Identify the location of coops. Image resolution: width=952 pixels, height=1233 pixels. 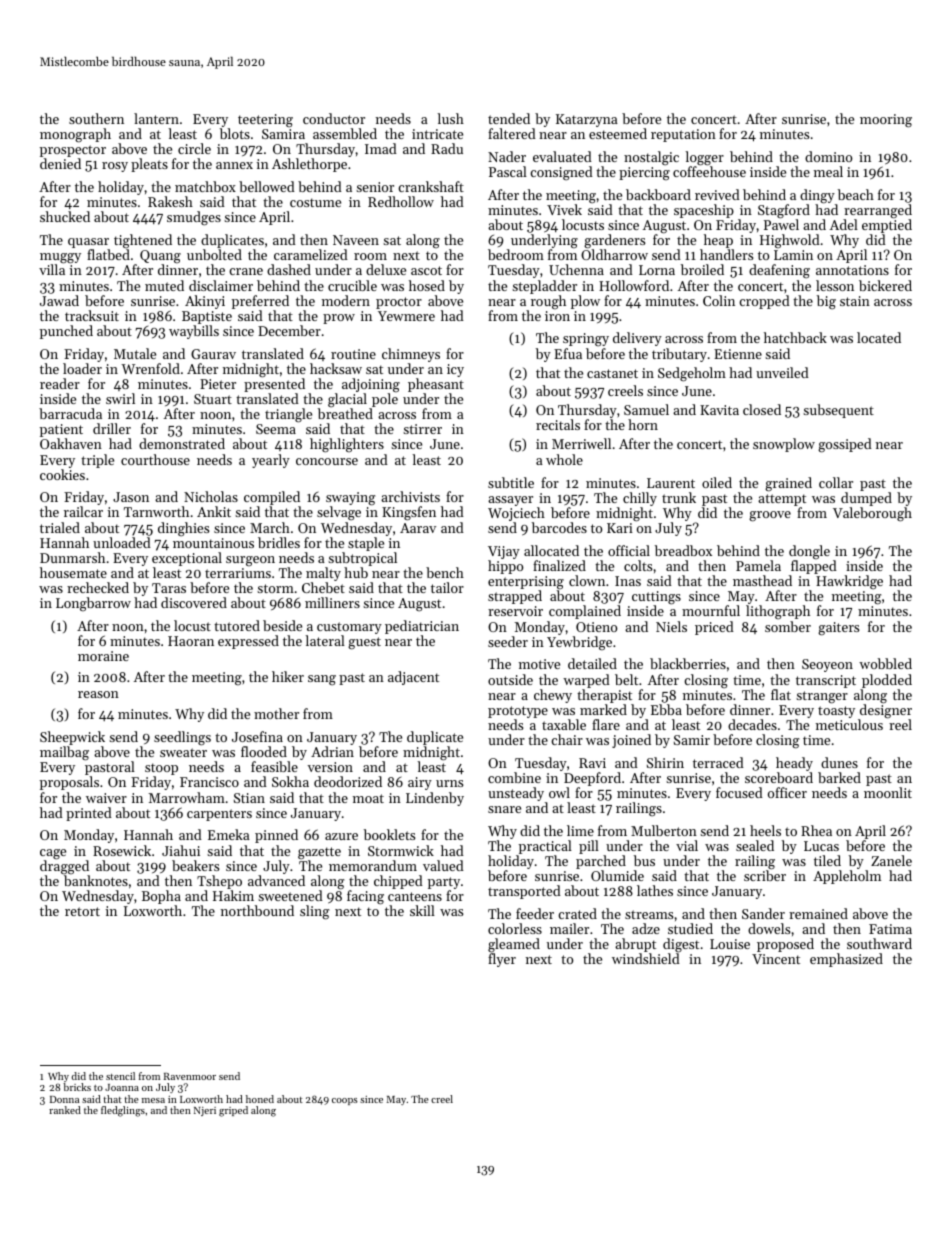
(345, 1101).
